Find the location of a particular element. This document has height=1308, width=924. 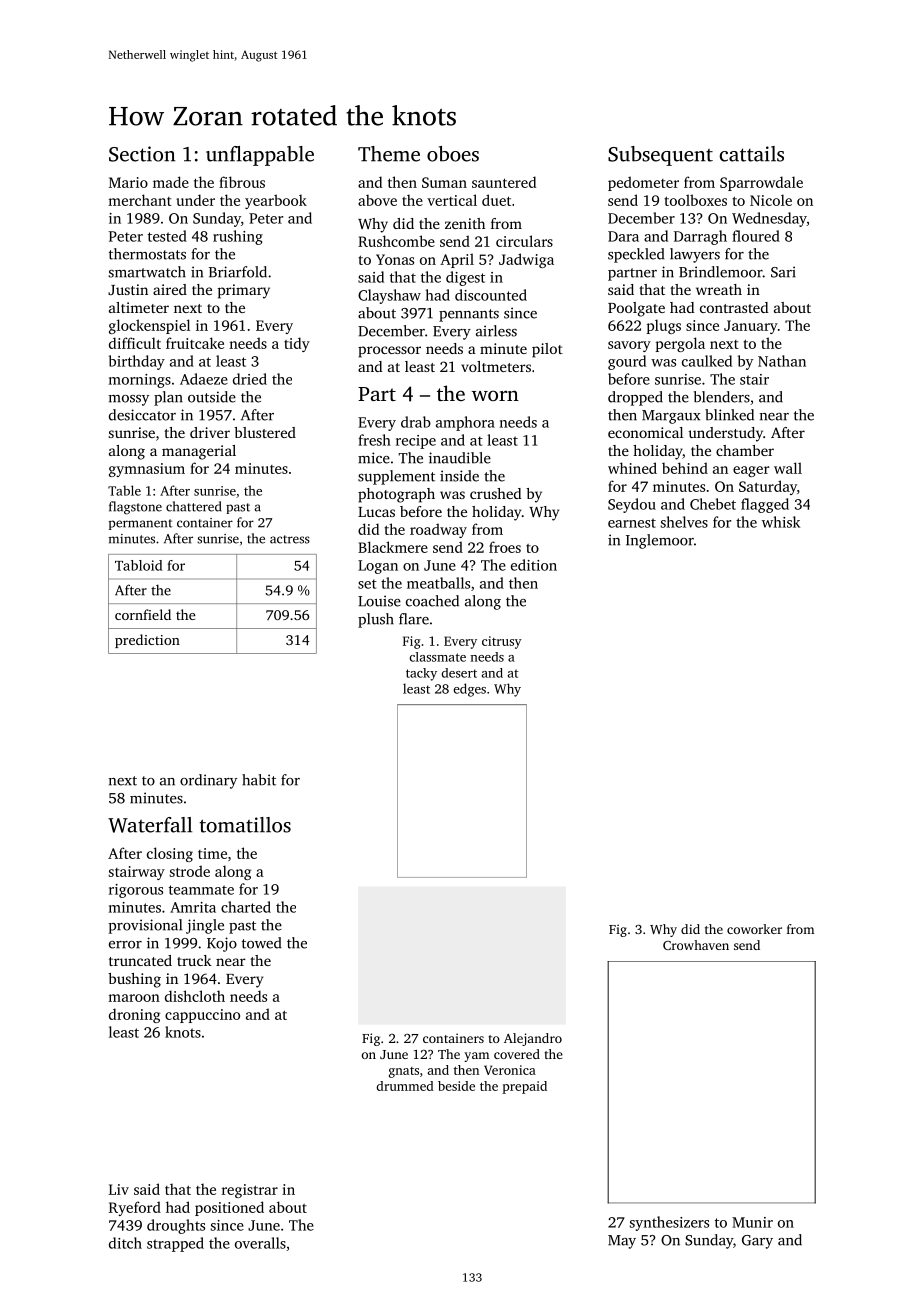

coworker is located at coordinates (754, 929).
